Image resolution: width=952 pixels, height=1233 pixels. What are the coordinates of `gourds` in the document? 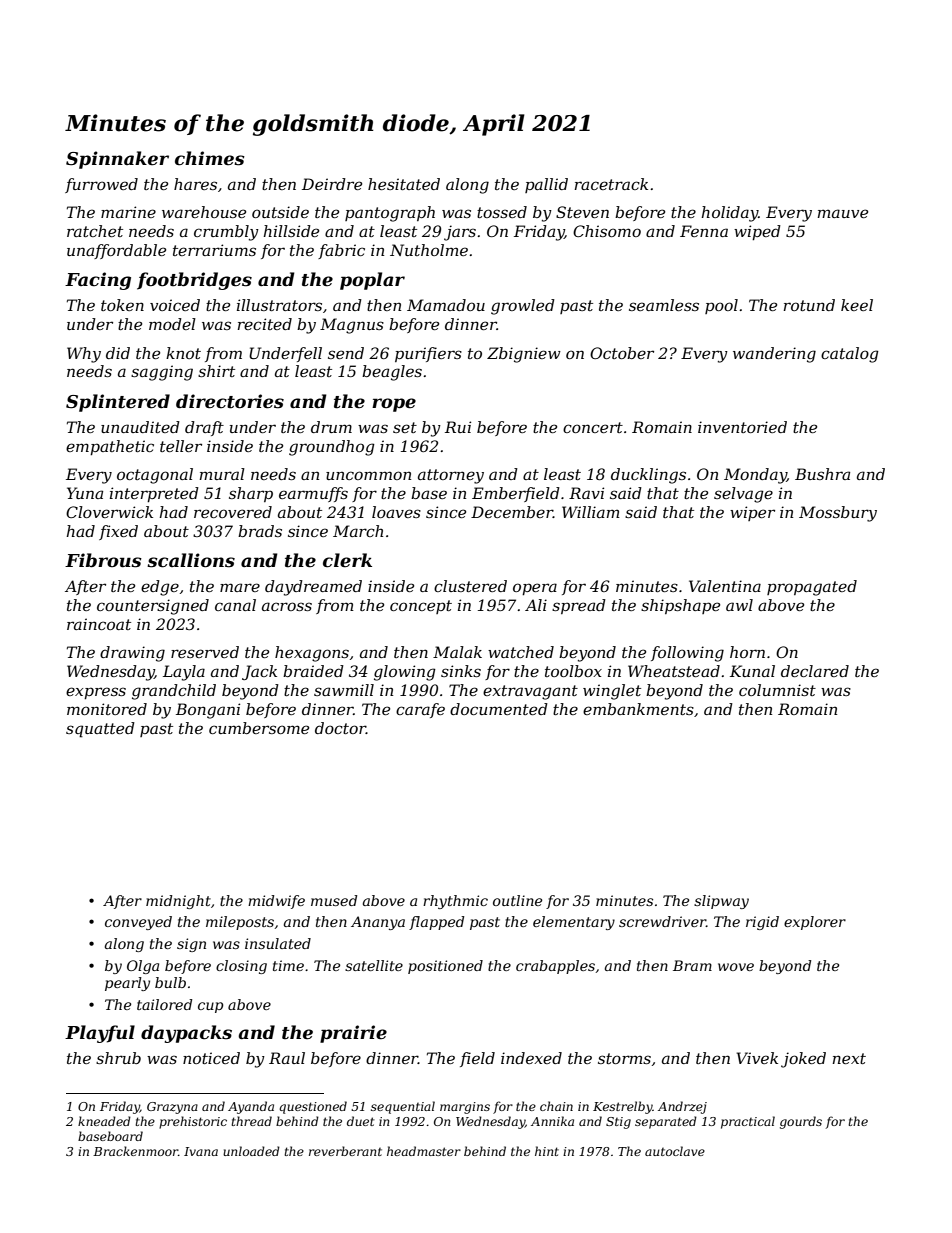 It's located at (801, 1122).
